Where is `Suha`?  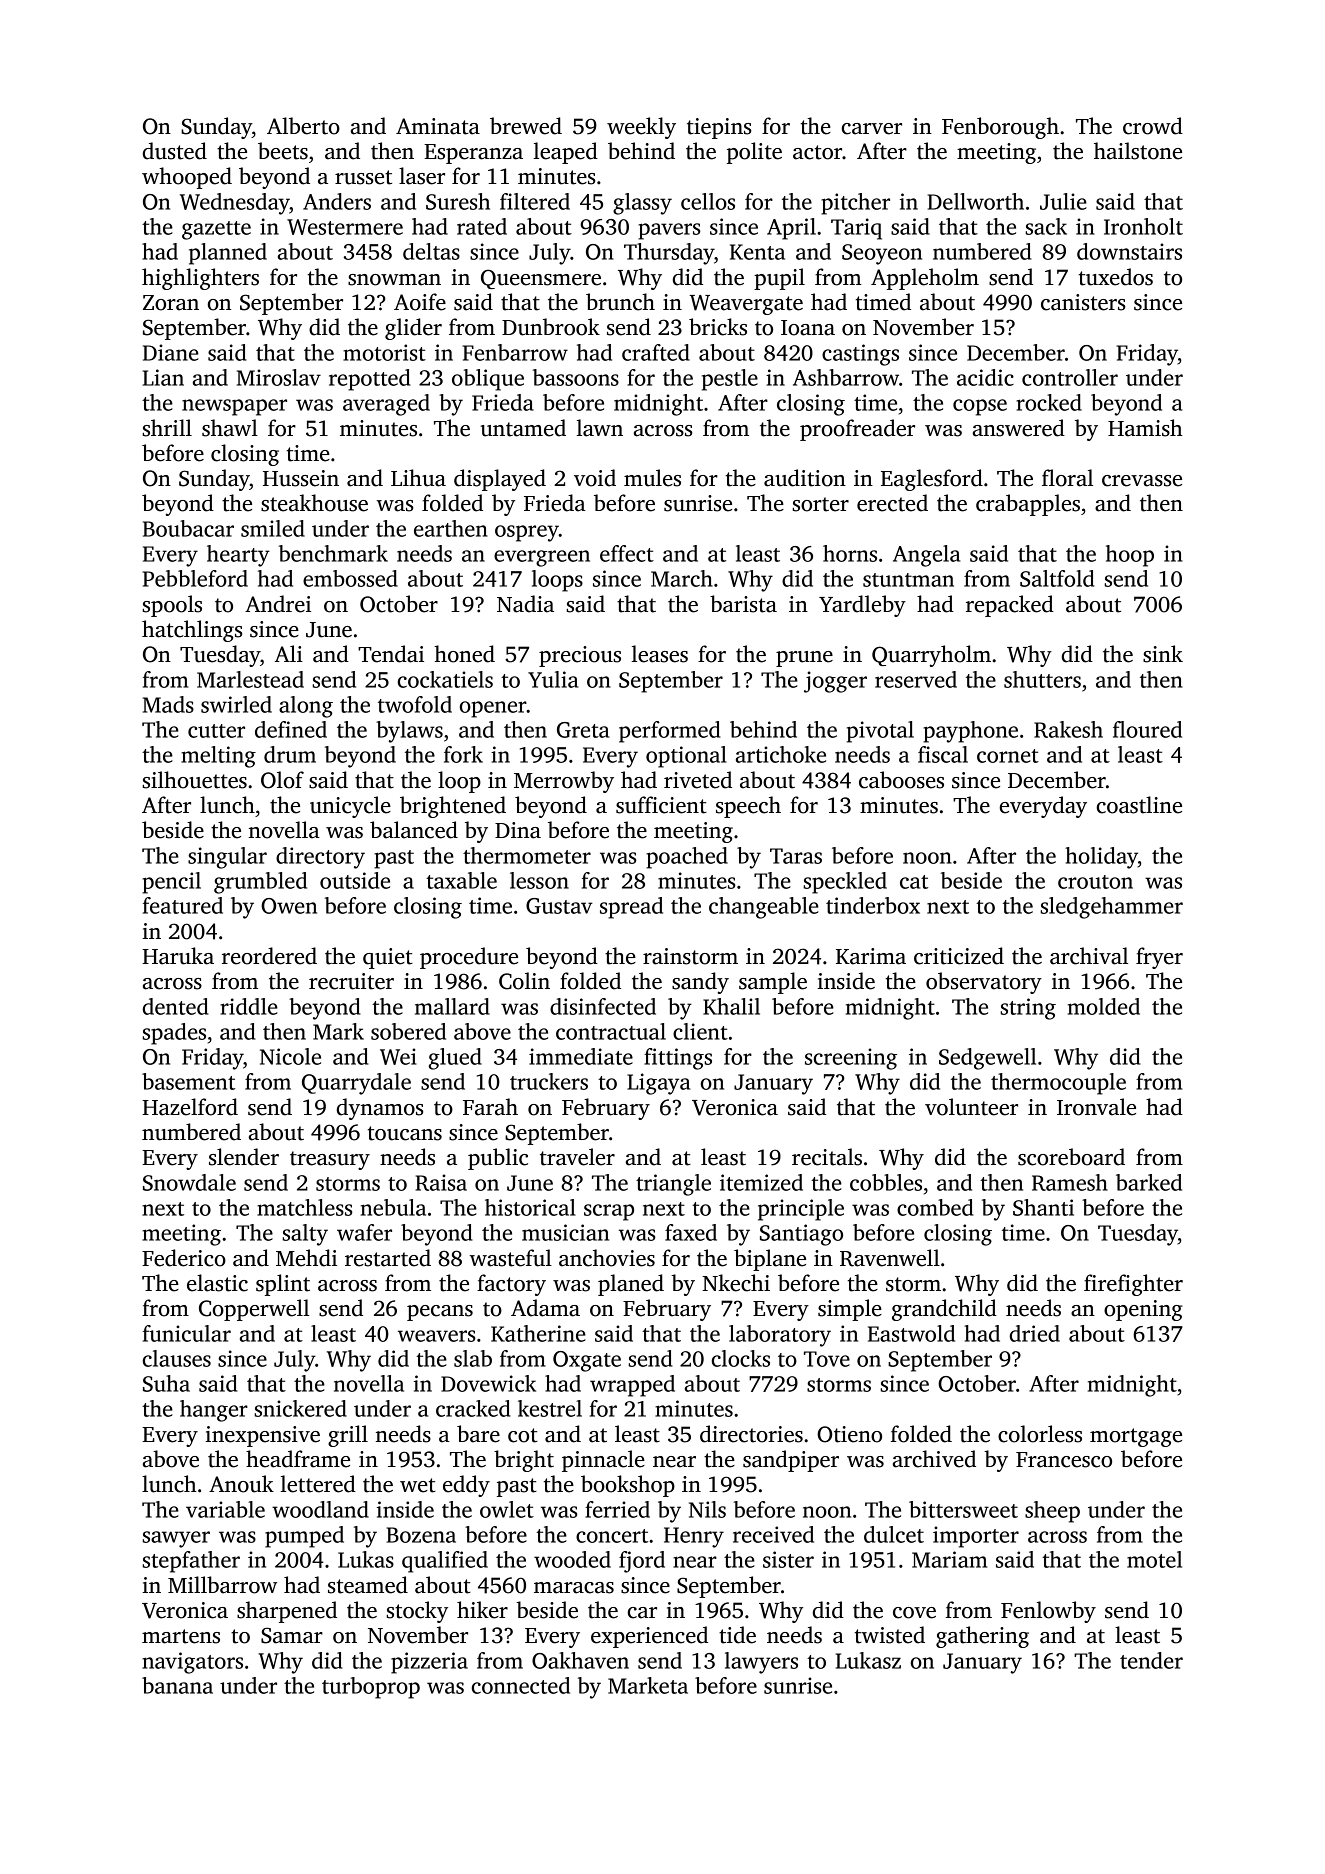 Suha is located at coordinates (166, 1383).
